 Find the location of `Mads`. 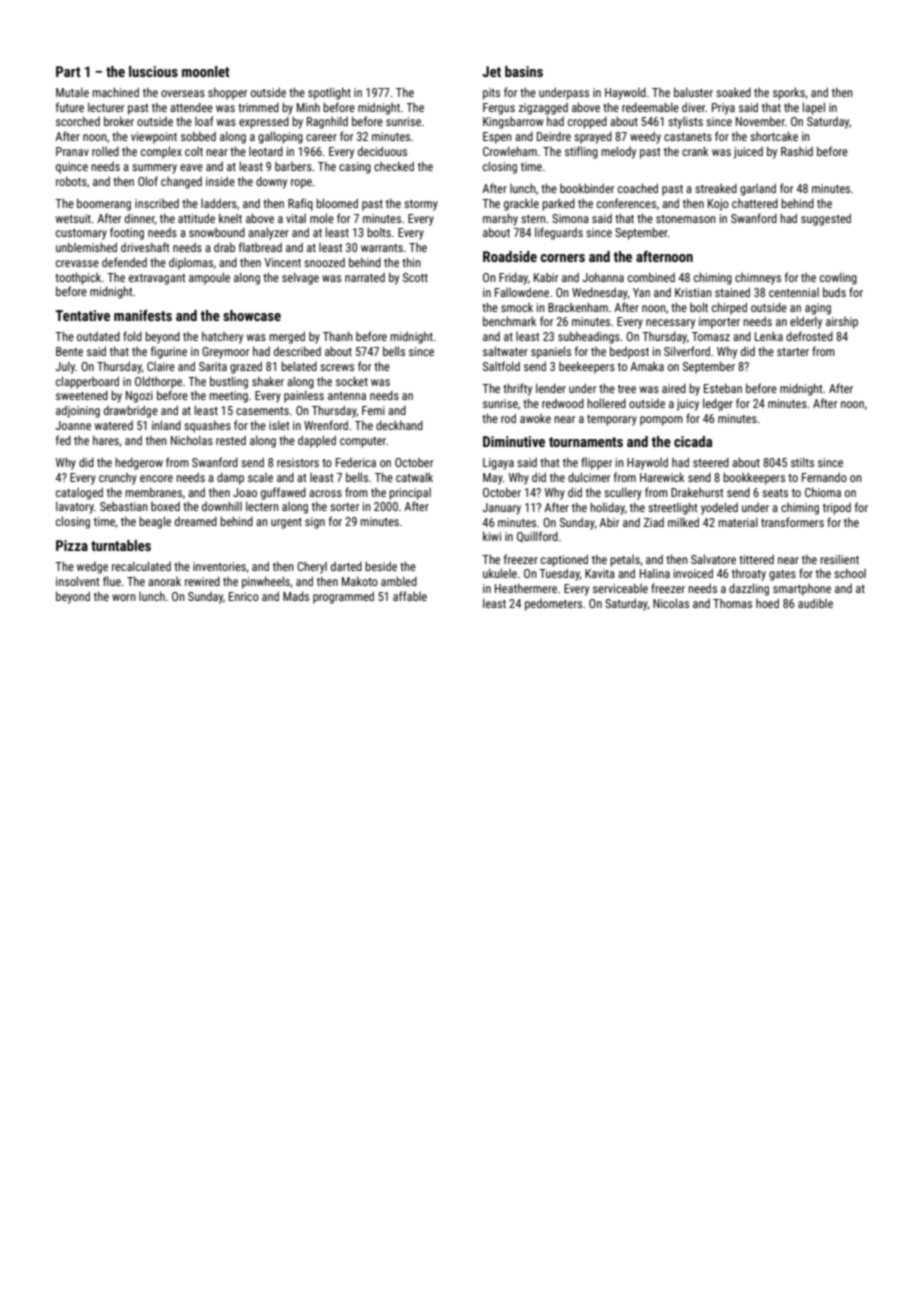

Mads is located at coordinates (296, 596).
